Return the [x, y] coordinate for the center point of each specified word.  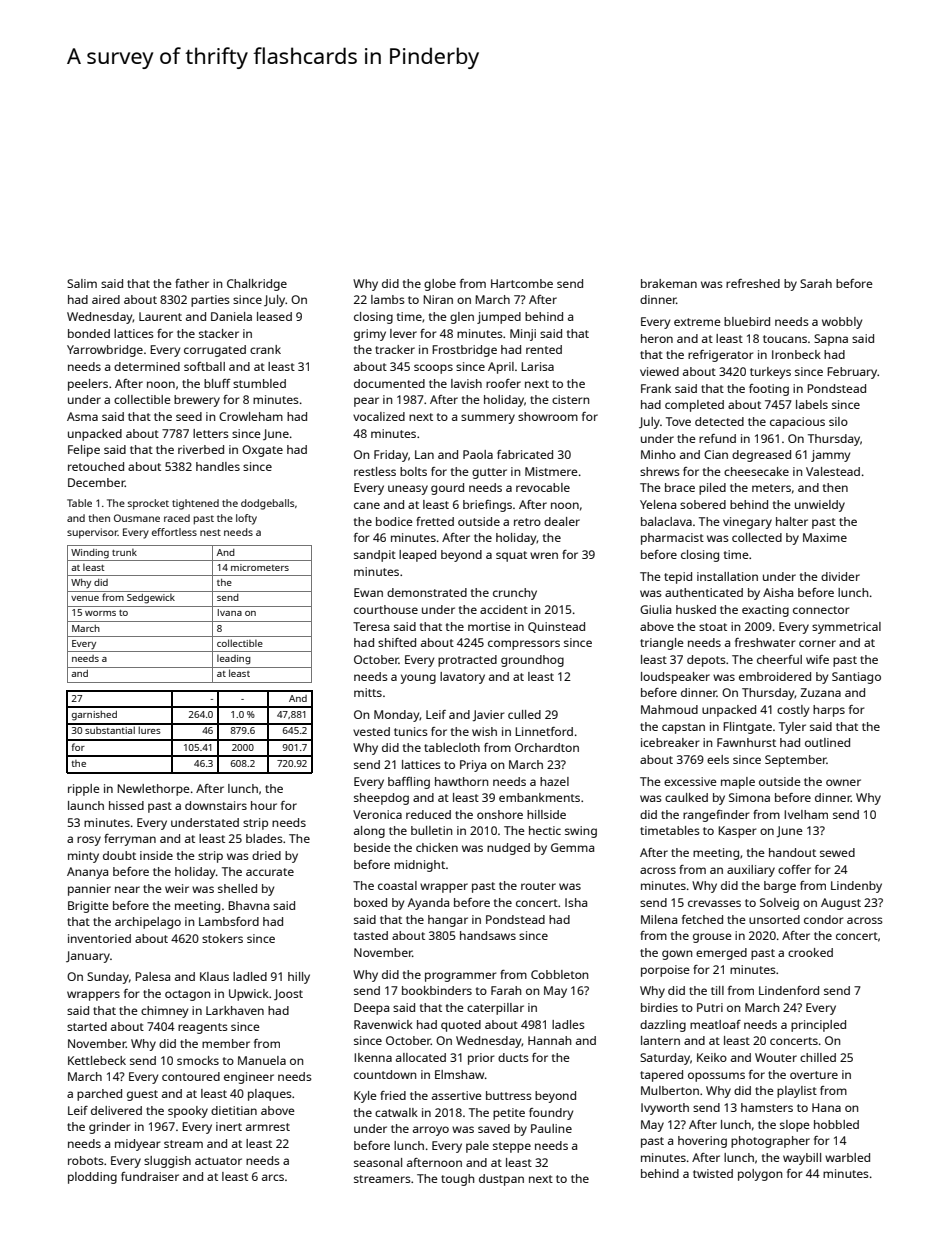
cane [367, 505]
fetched [702, 919]
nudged [508, 849]
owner [843, 782]
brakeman [669, 283]
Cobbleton [559, 974]
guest [142, 1095]
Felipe [84, 451]
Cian [716, 454]
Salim [82, 283]
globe [440, 285]
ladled [250, 976]
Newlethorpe [153, 790]
